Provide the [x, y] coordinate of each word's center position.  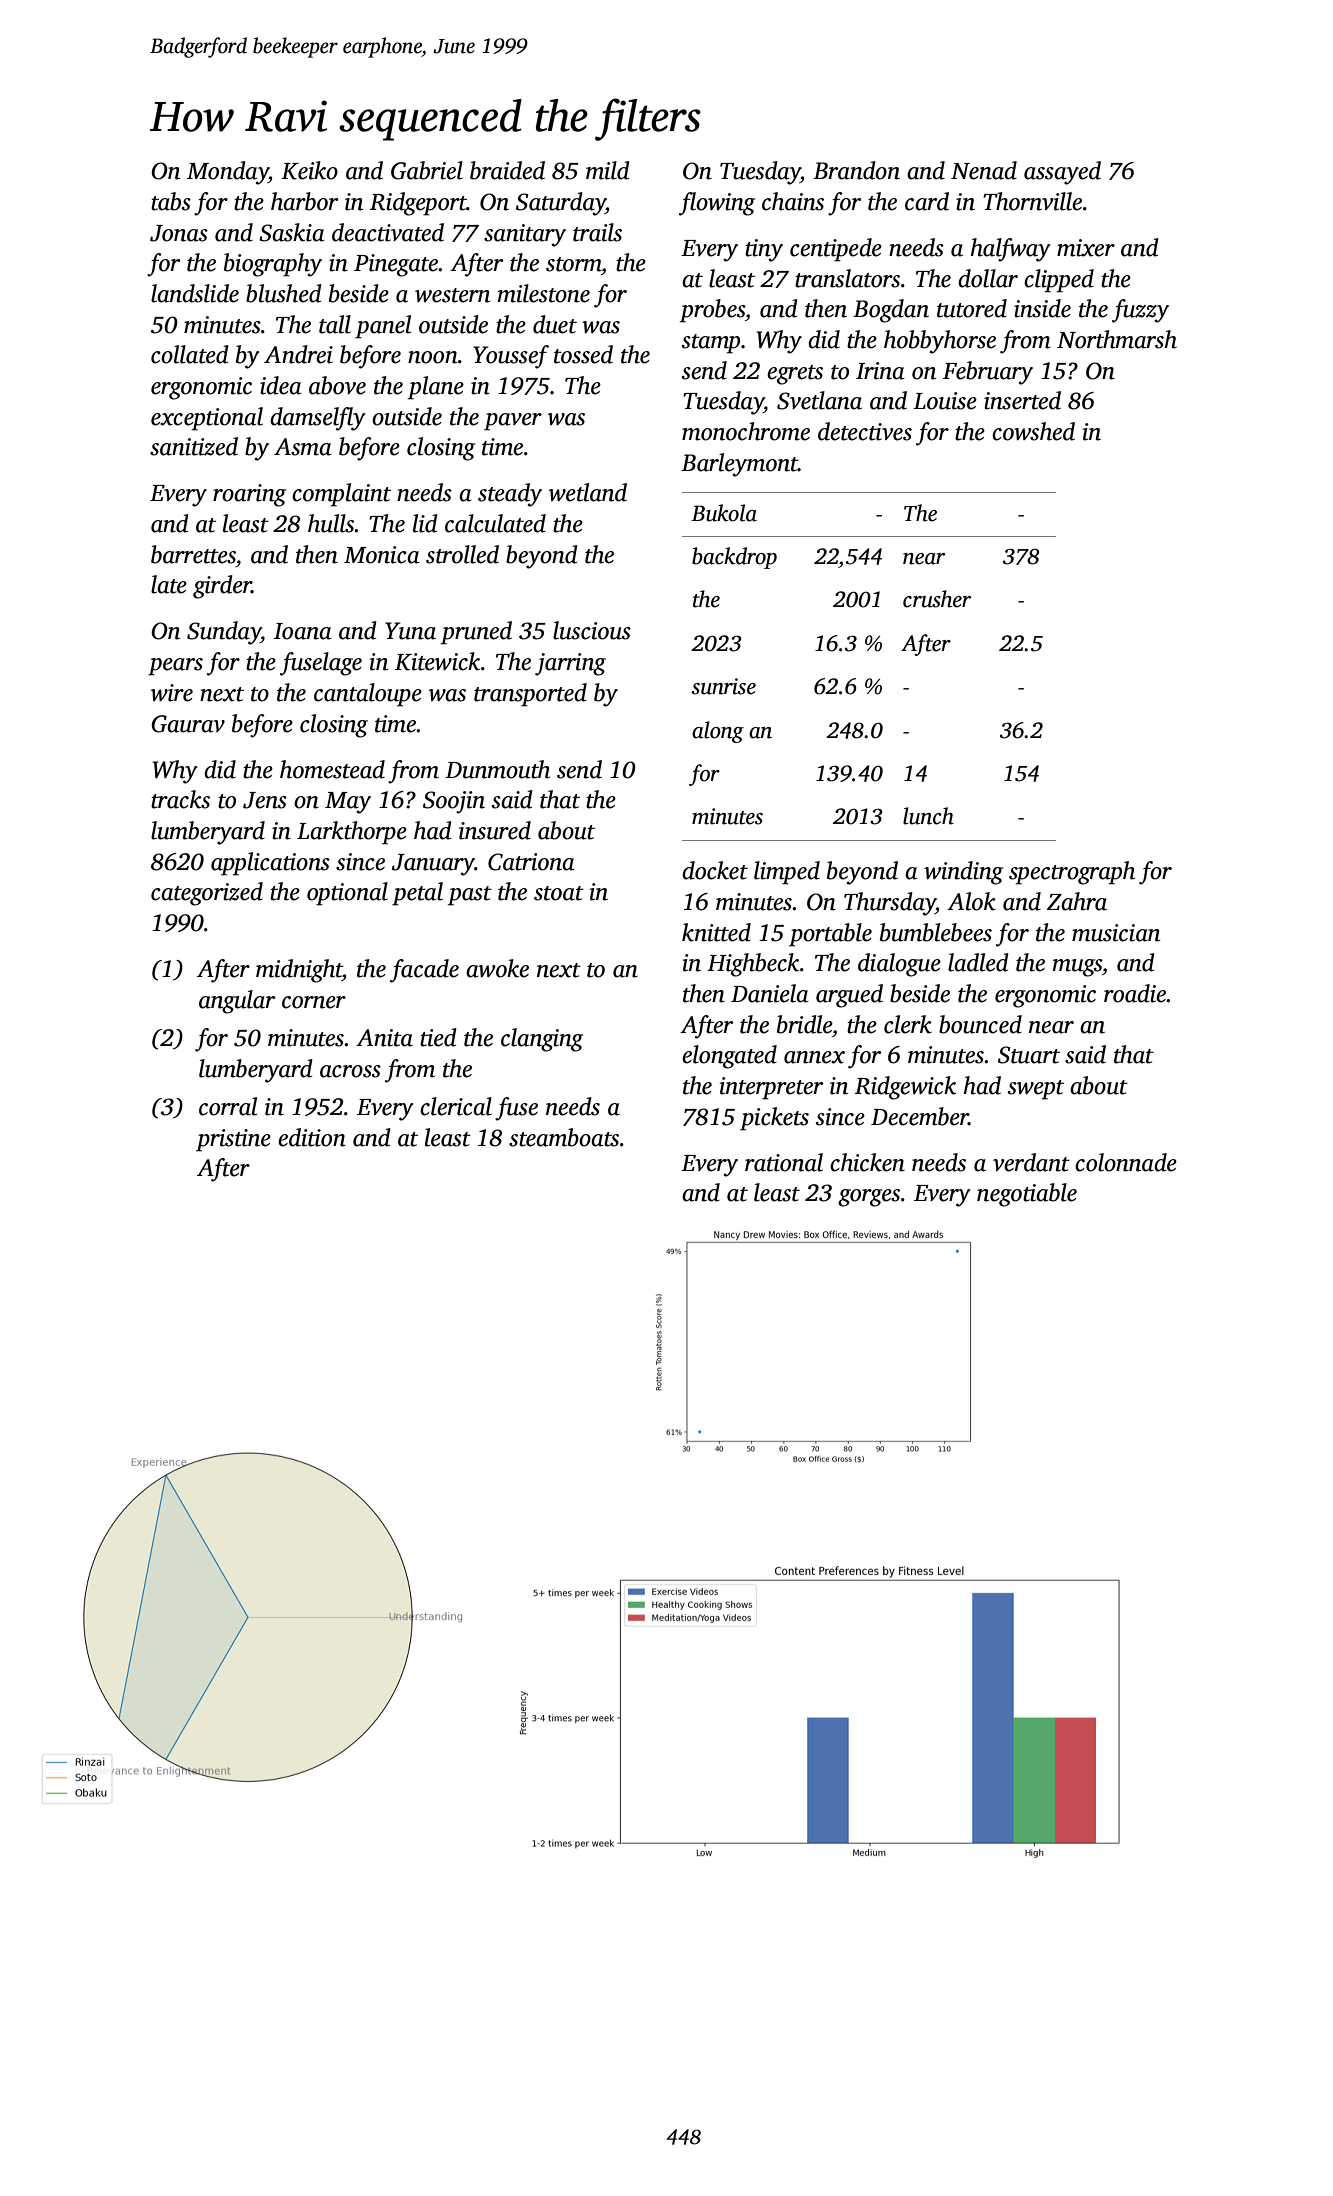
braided [507, 170]
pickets [774, 1119]
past [470, 896]
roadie [1135, 993]
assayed [1062, 173]
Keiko [309, 170]
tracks [180, 799]
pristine [233, 1140]
